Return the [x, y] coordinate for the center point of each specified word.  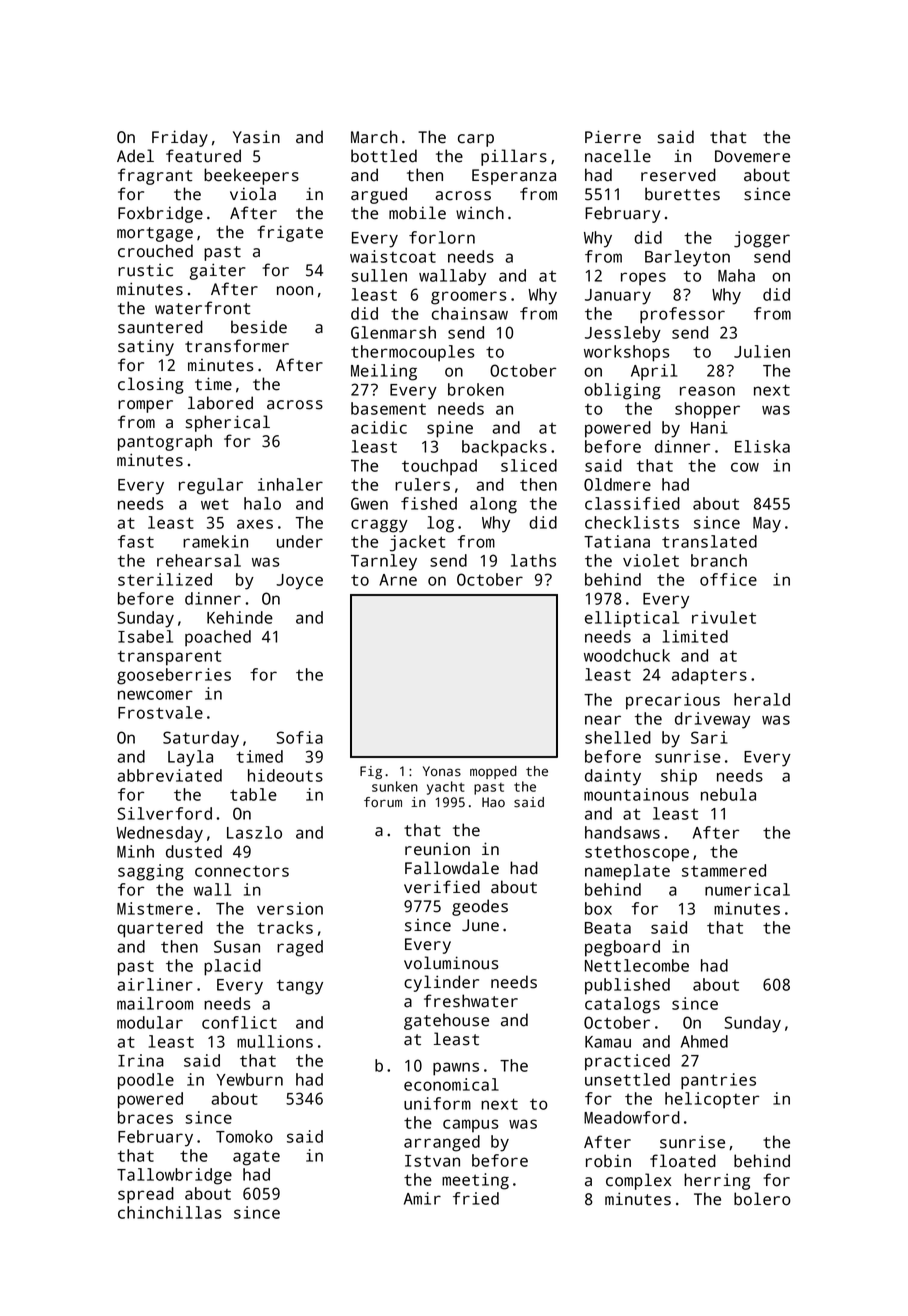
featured [203, 156]
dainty [613, 777]
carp [476, 140]
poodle [146, 1081]
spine [450, 429]
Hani [709, 427]
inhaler [290, 484]
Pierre [613, 137]
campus [471, 1125]
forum [383, 802]
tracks [285, 927]
